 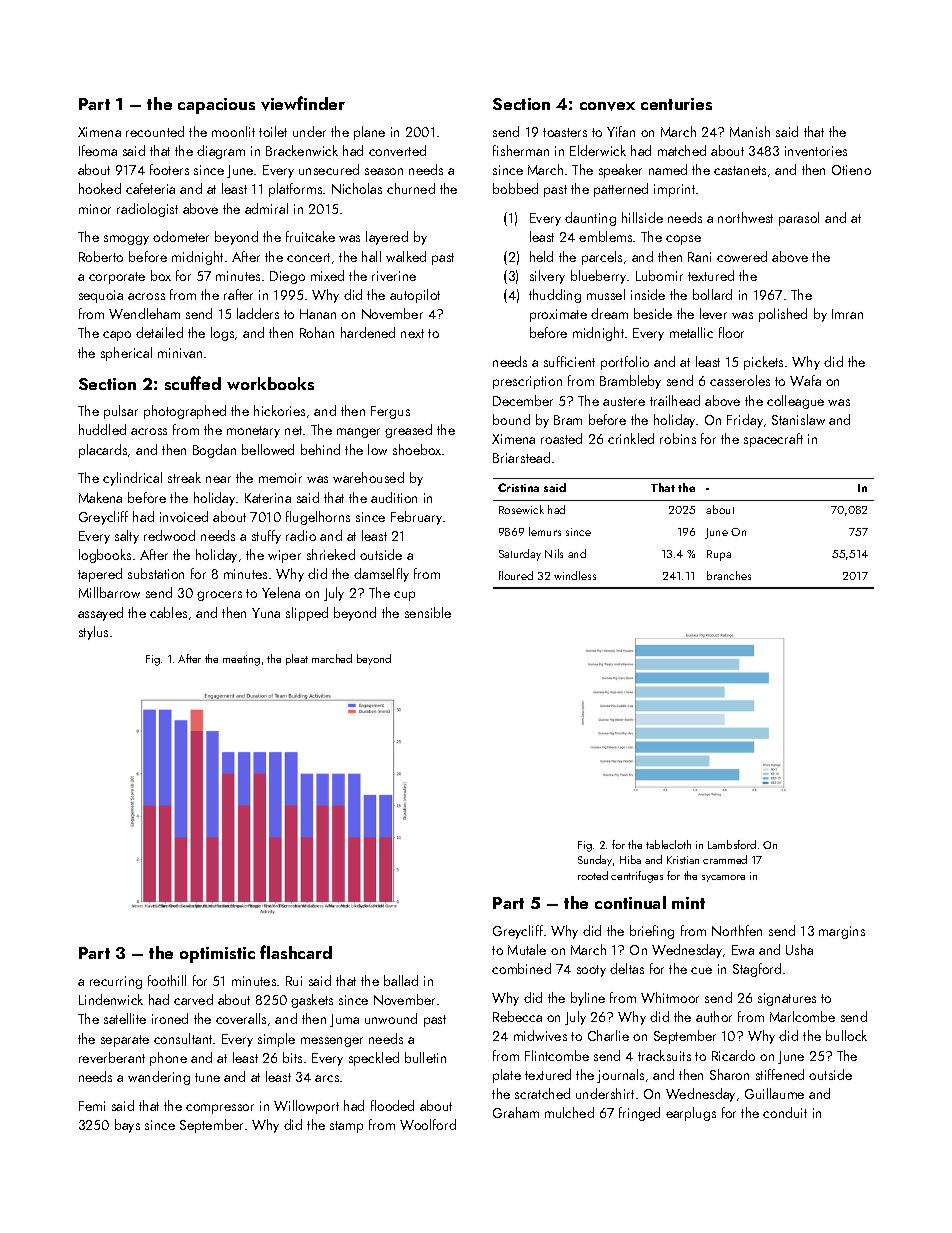 I want to click on bulletin, so click(x=425, y=1057).
